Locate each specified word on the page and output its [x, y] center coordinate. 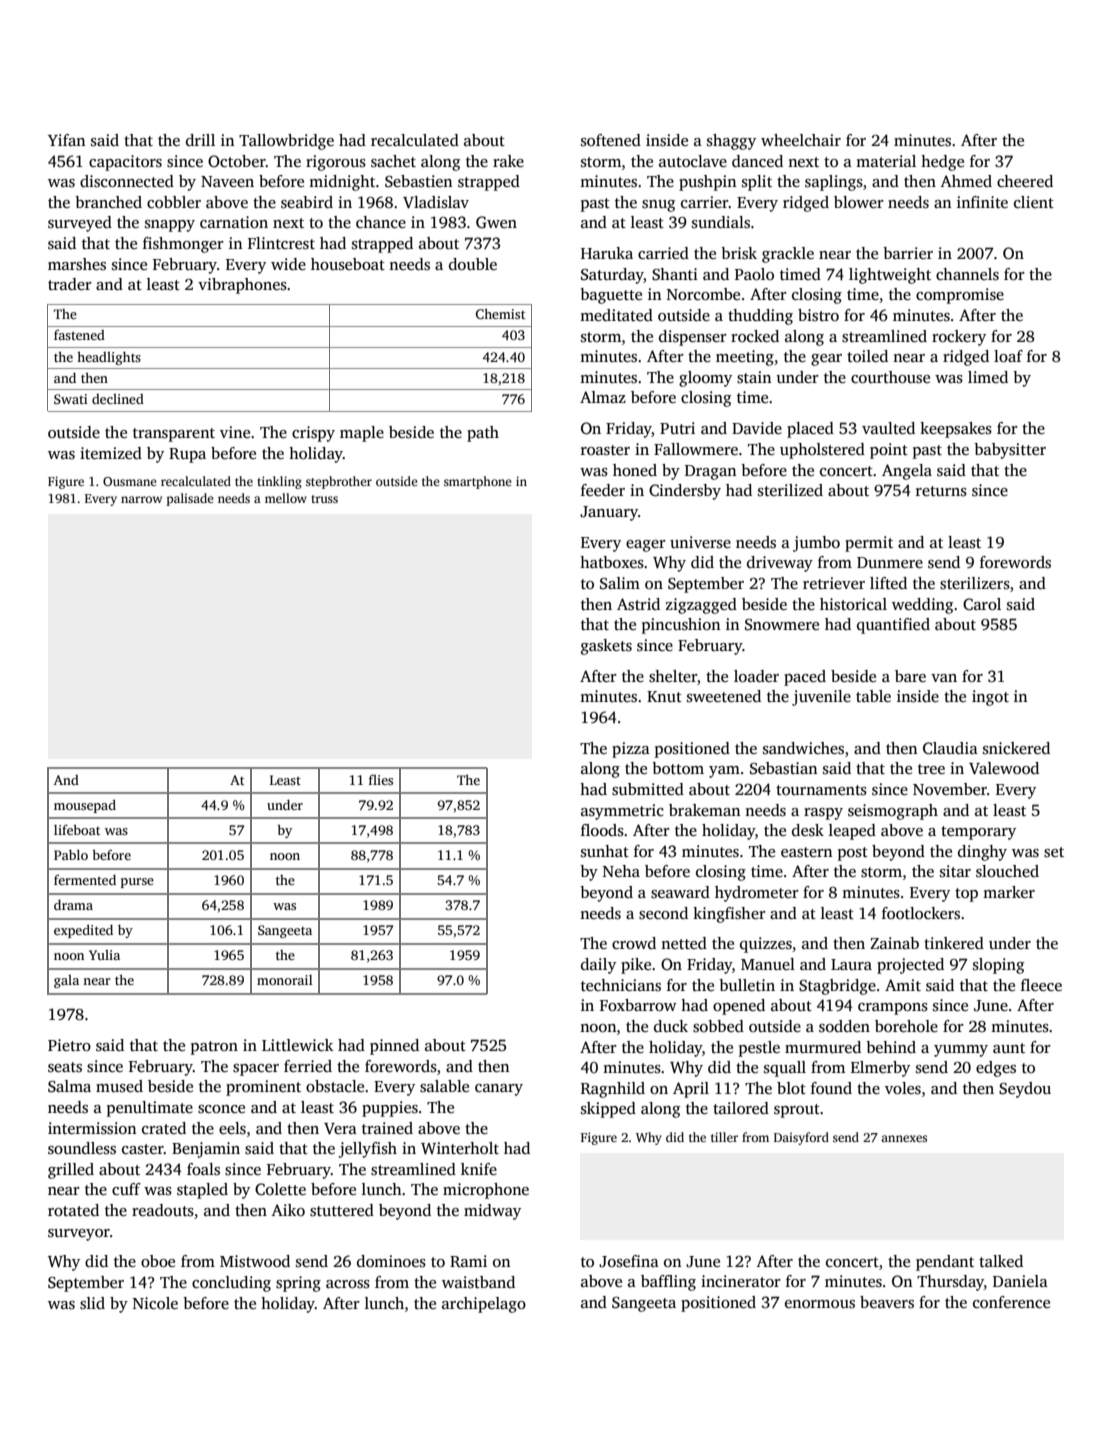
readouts [163, 1210]
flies [381, 779]
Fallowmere [696, 449]
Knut [664, 696]
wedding [922, 606]
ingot [990, 698]
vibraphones [242, 286]
